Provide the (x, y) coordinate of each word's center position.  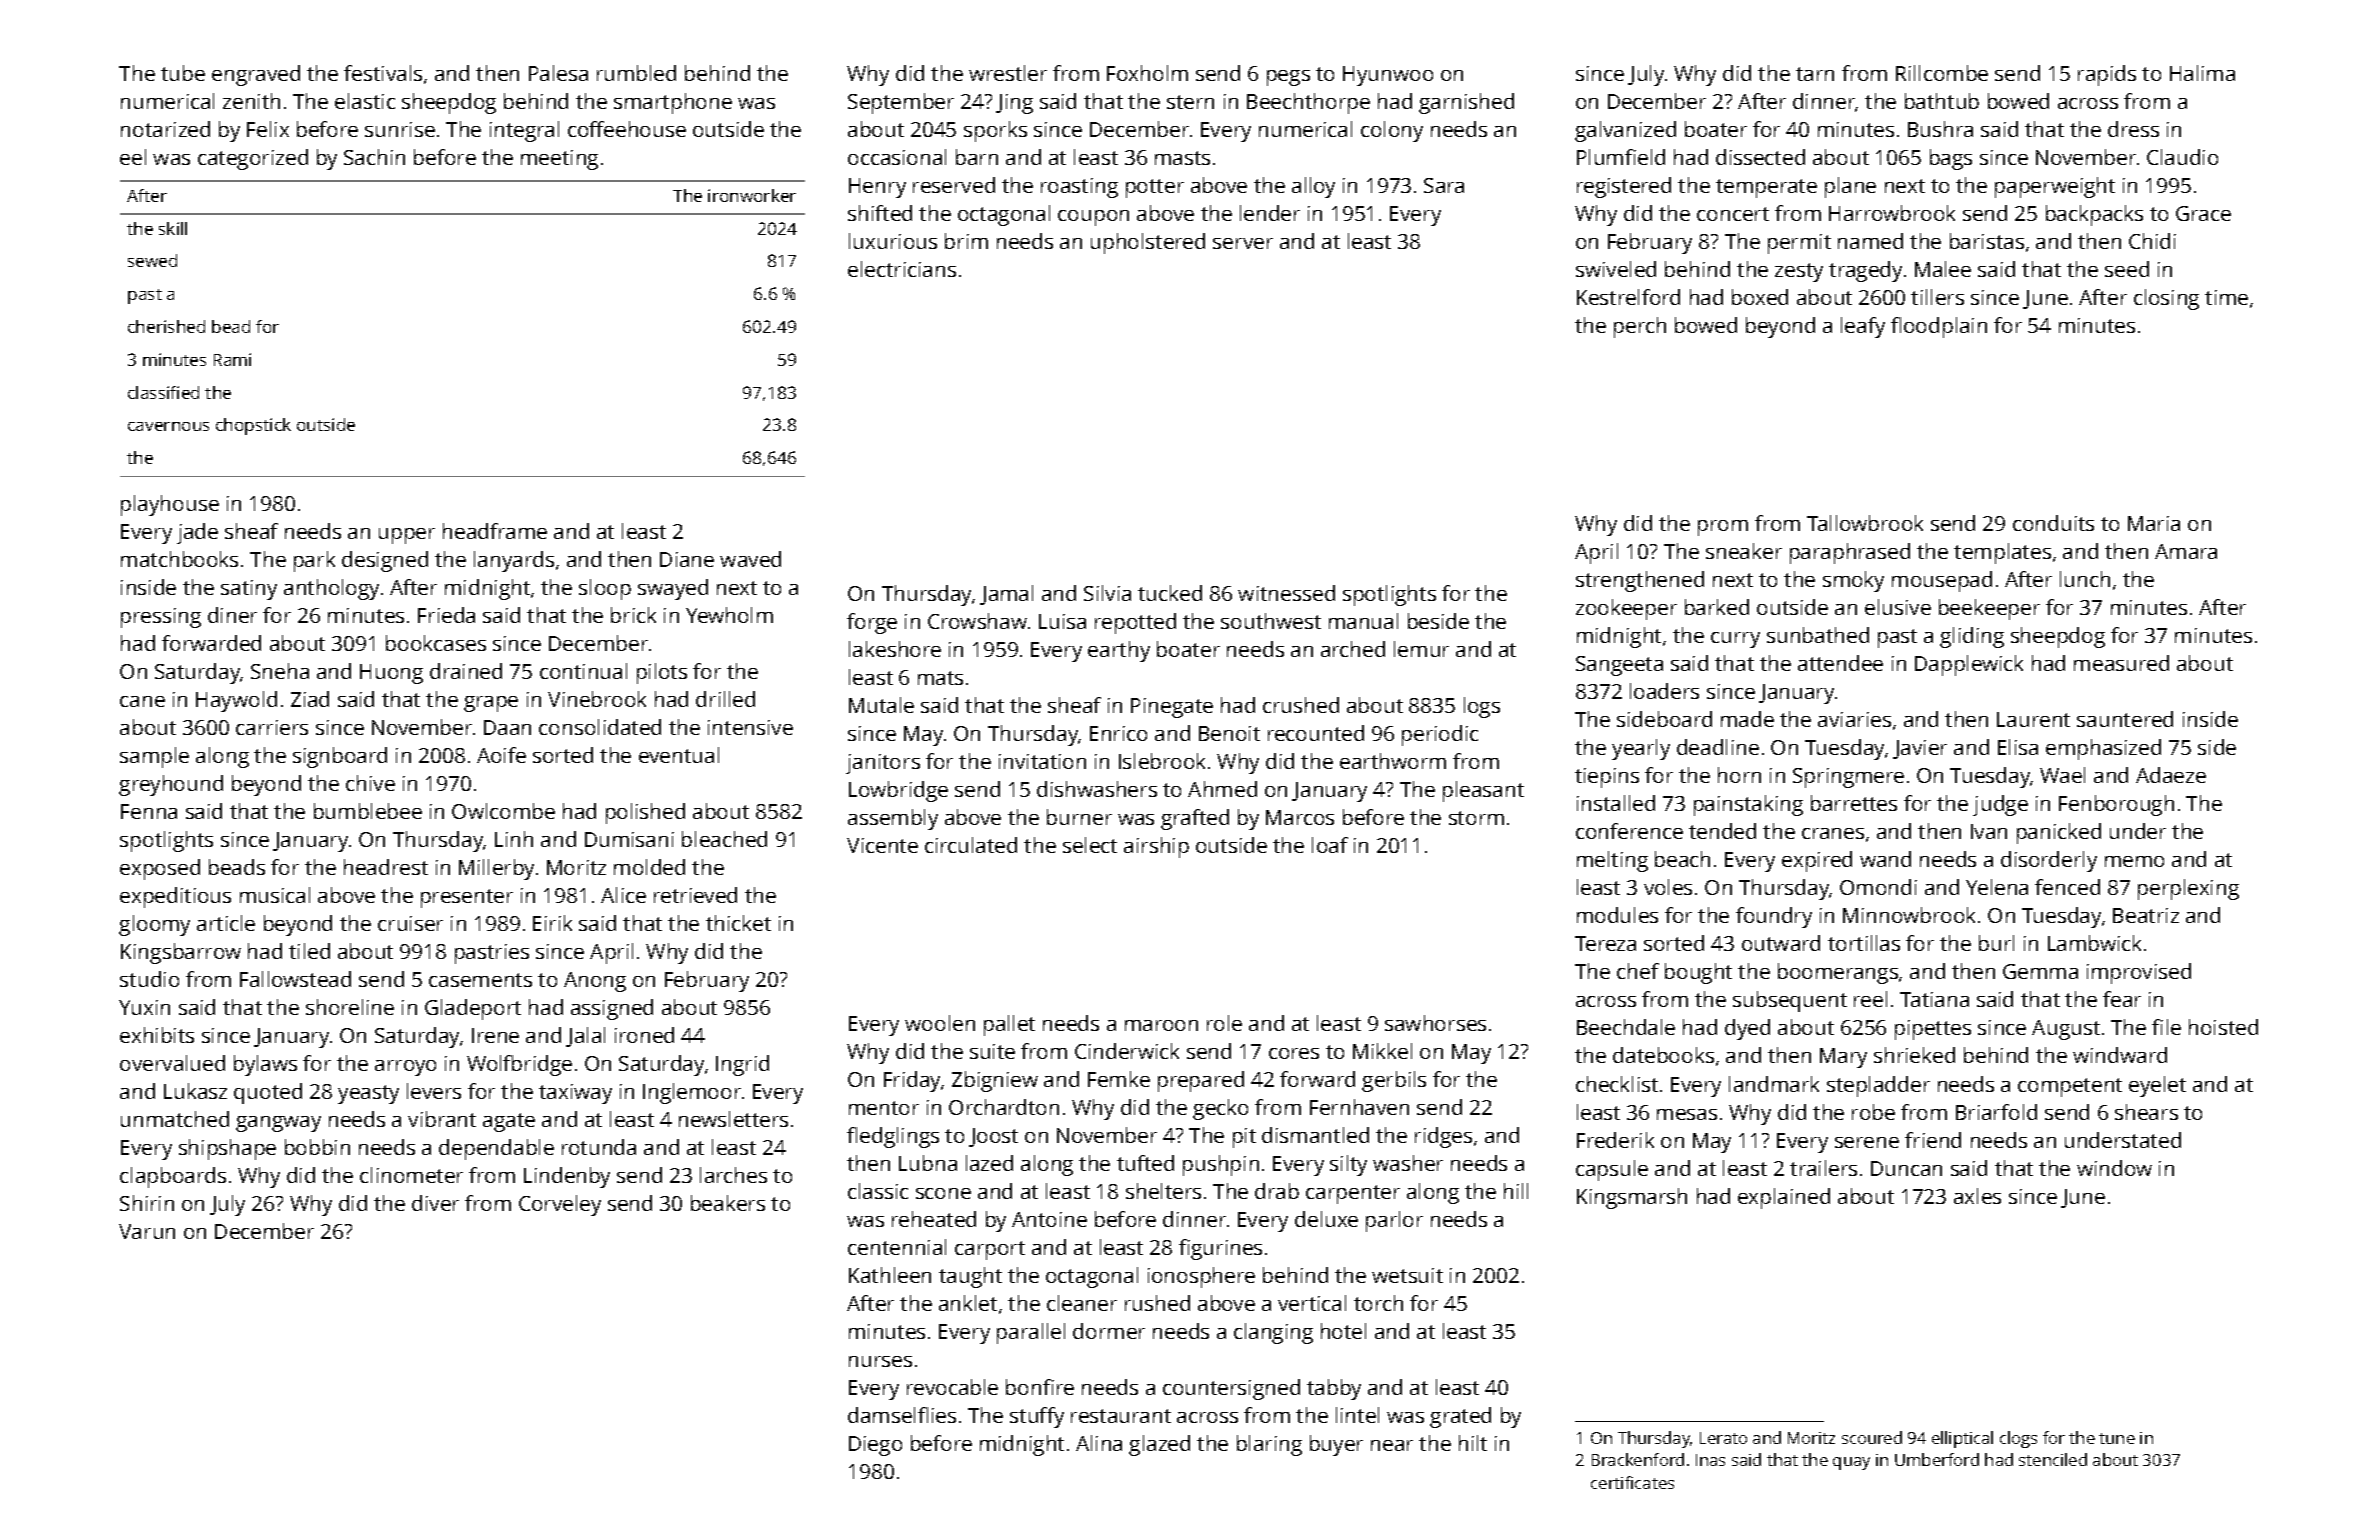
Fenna (149, 811)
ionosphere (1201, 1277)
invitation (1042, 761)
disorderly (2049, 861)
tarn (1815, 74)
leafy (1863, 327)
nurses (880, 1361)
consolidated (600, 727)
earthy (1119, 651)
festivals (383, 73)
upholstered (1148, 243)
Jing (1014, 104)
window (2114, 1168)
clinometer (411, 1175)
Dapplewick (1969, 665)
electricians (902, 269)
